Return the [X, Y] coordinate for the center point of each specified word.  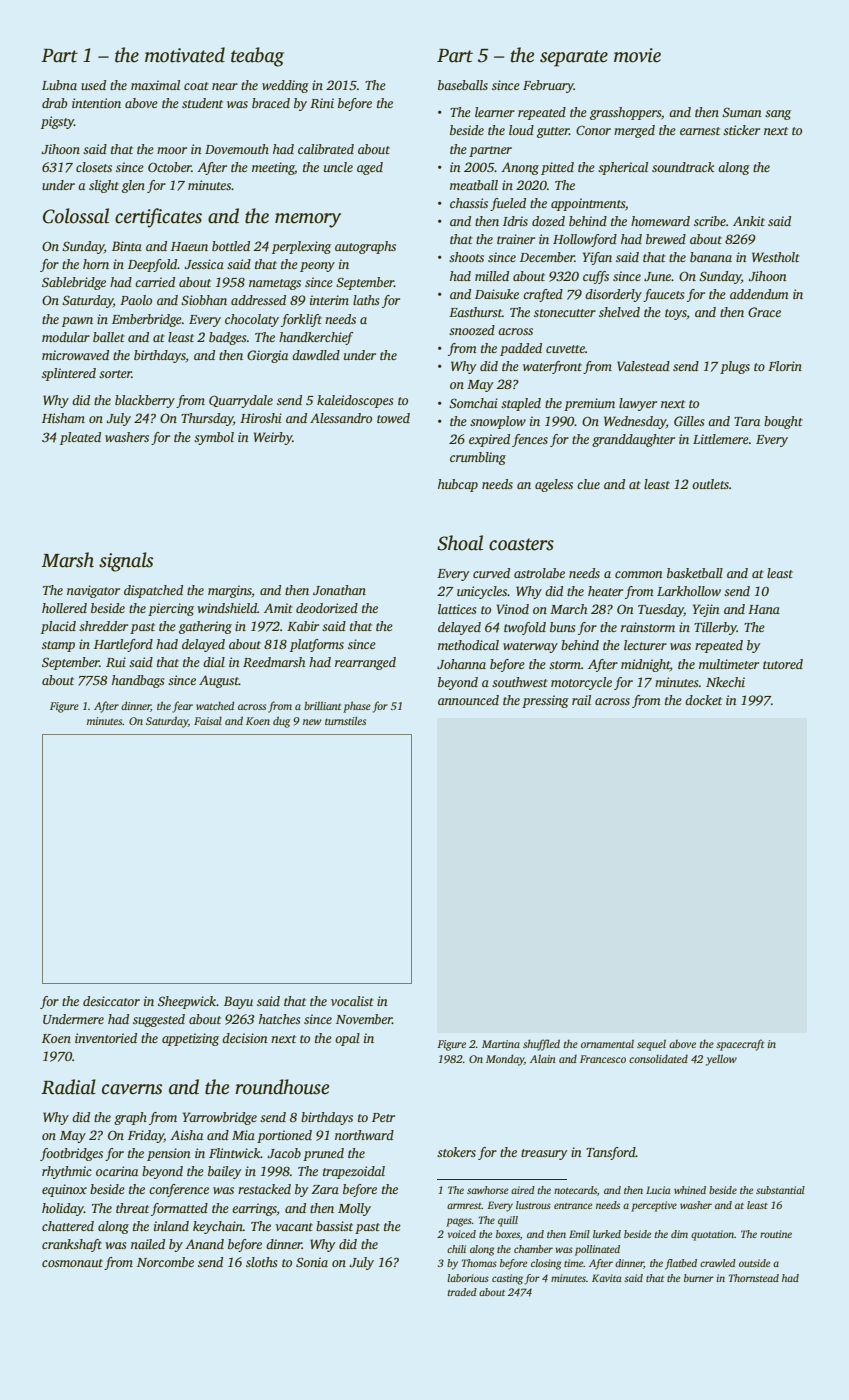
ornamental [607, 1043]
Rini [322, 103]
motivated [185, 55]
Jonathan [339, 590]
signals [126, 562]
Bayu [238, 1002]
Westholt [776, 257]
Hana [764, 609]
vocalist [352, 1001]
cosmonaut [72, 1263]
